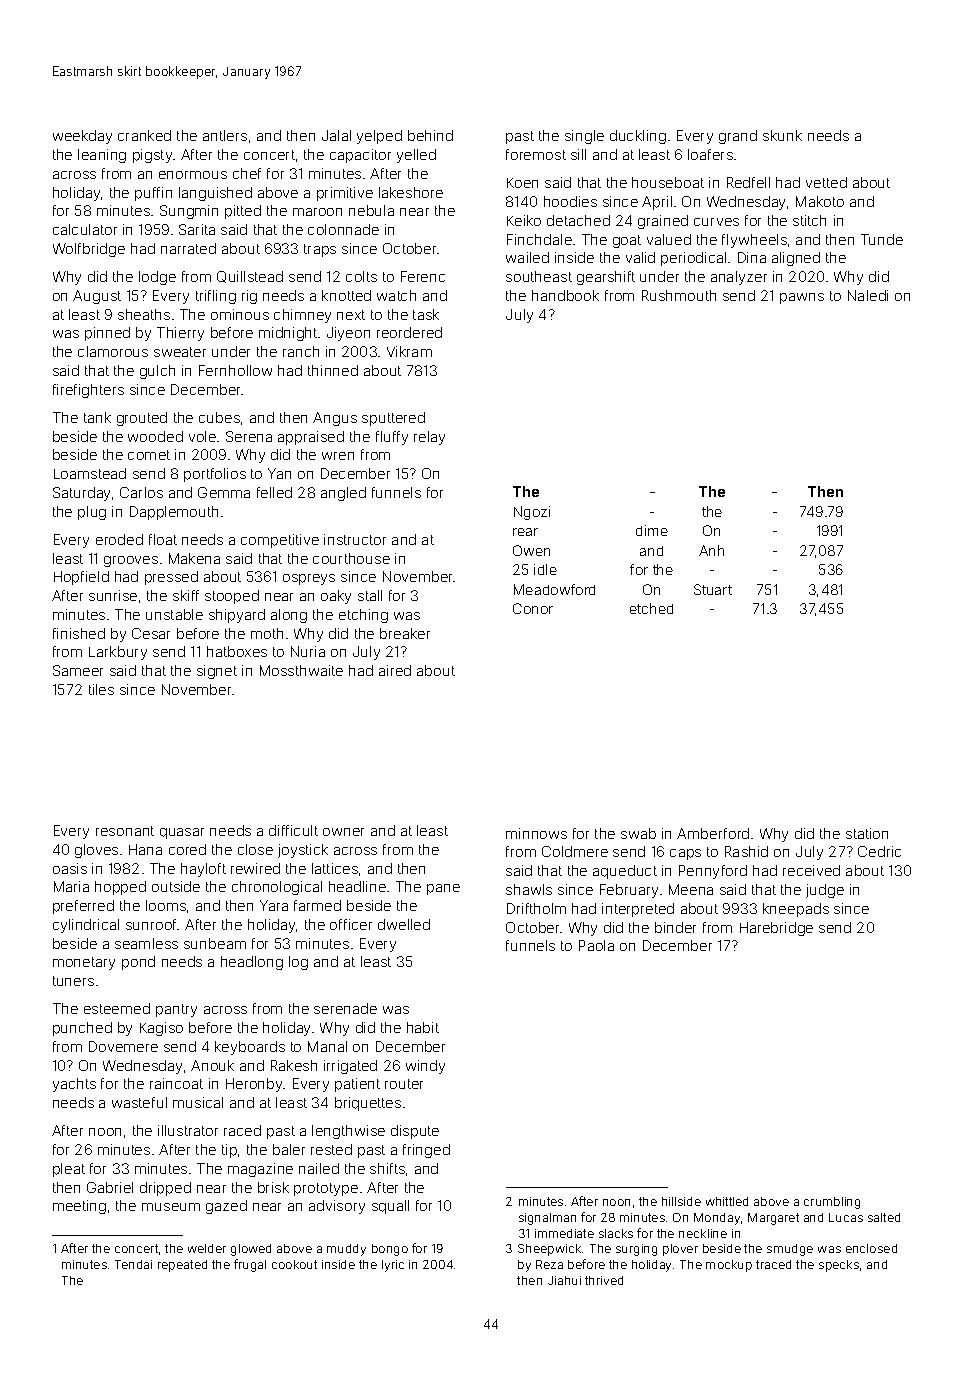 The width and height of the document is (967, 1373). I want to click on Rashid, so click(746, 851).
